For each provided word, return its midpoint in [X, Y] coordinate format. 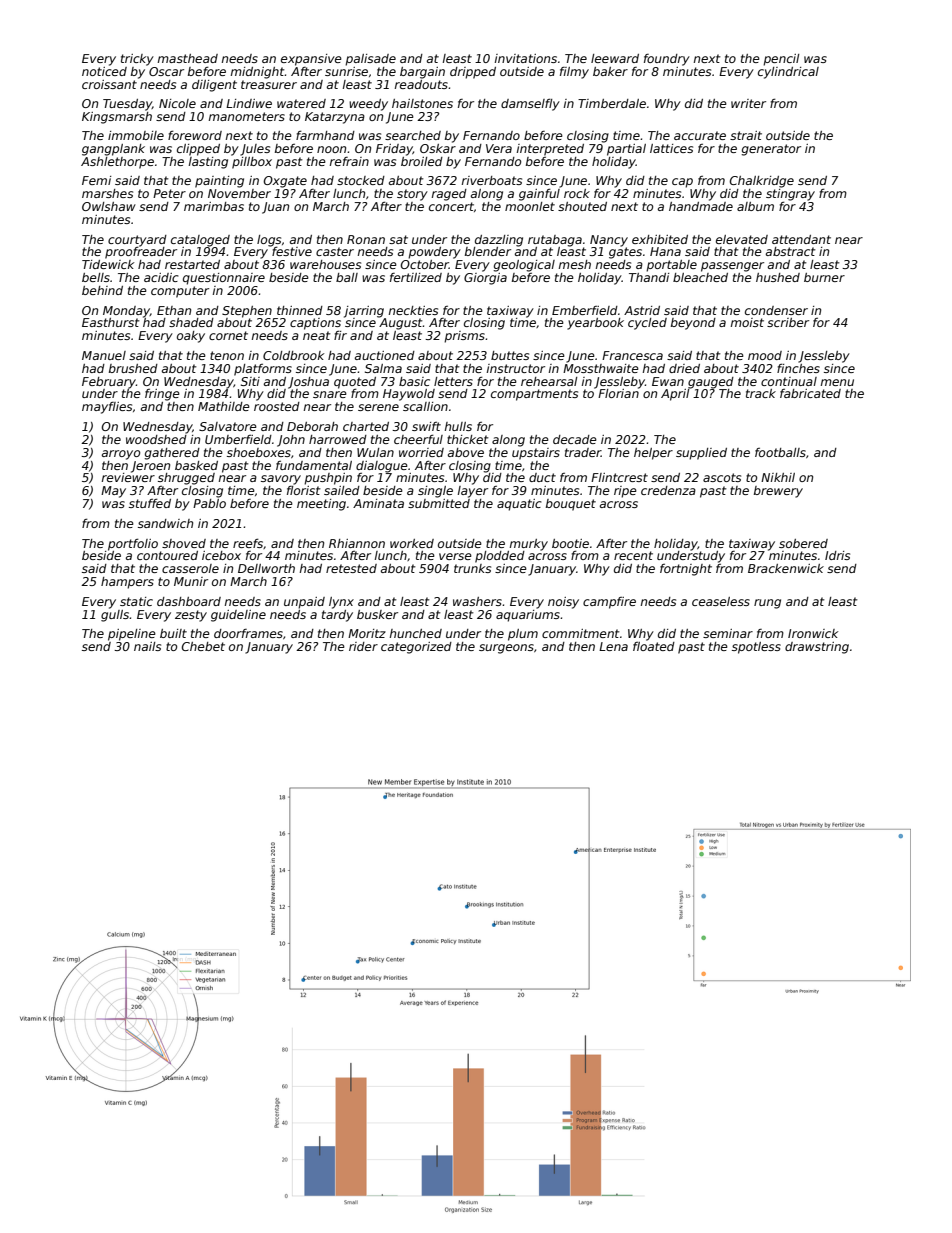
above [466, 452]
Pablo [209, 503]
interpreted [550, 150]
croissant [109, 84]
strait [746, 135]
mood [765, 355]
